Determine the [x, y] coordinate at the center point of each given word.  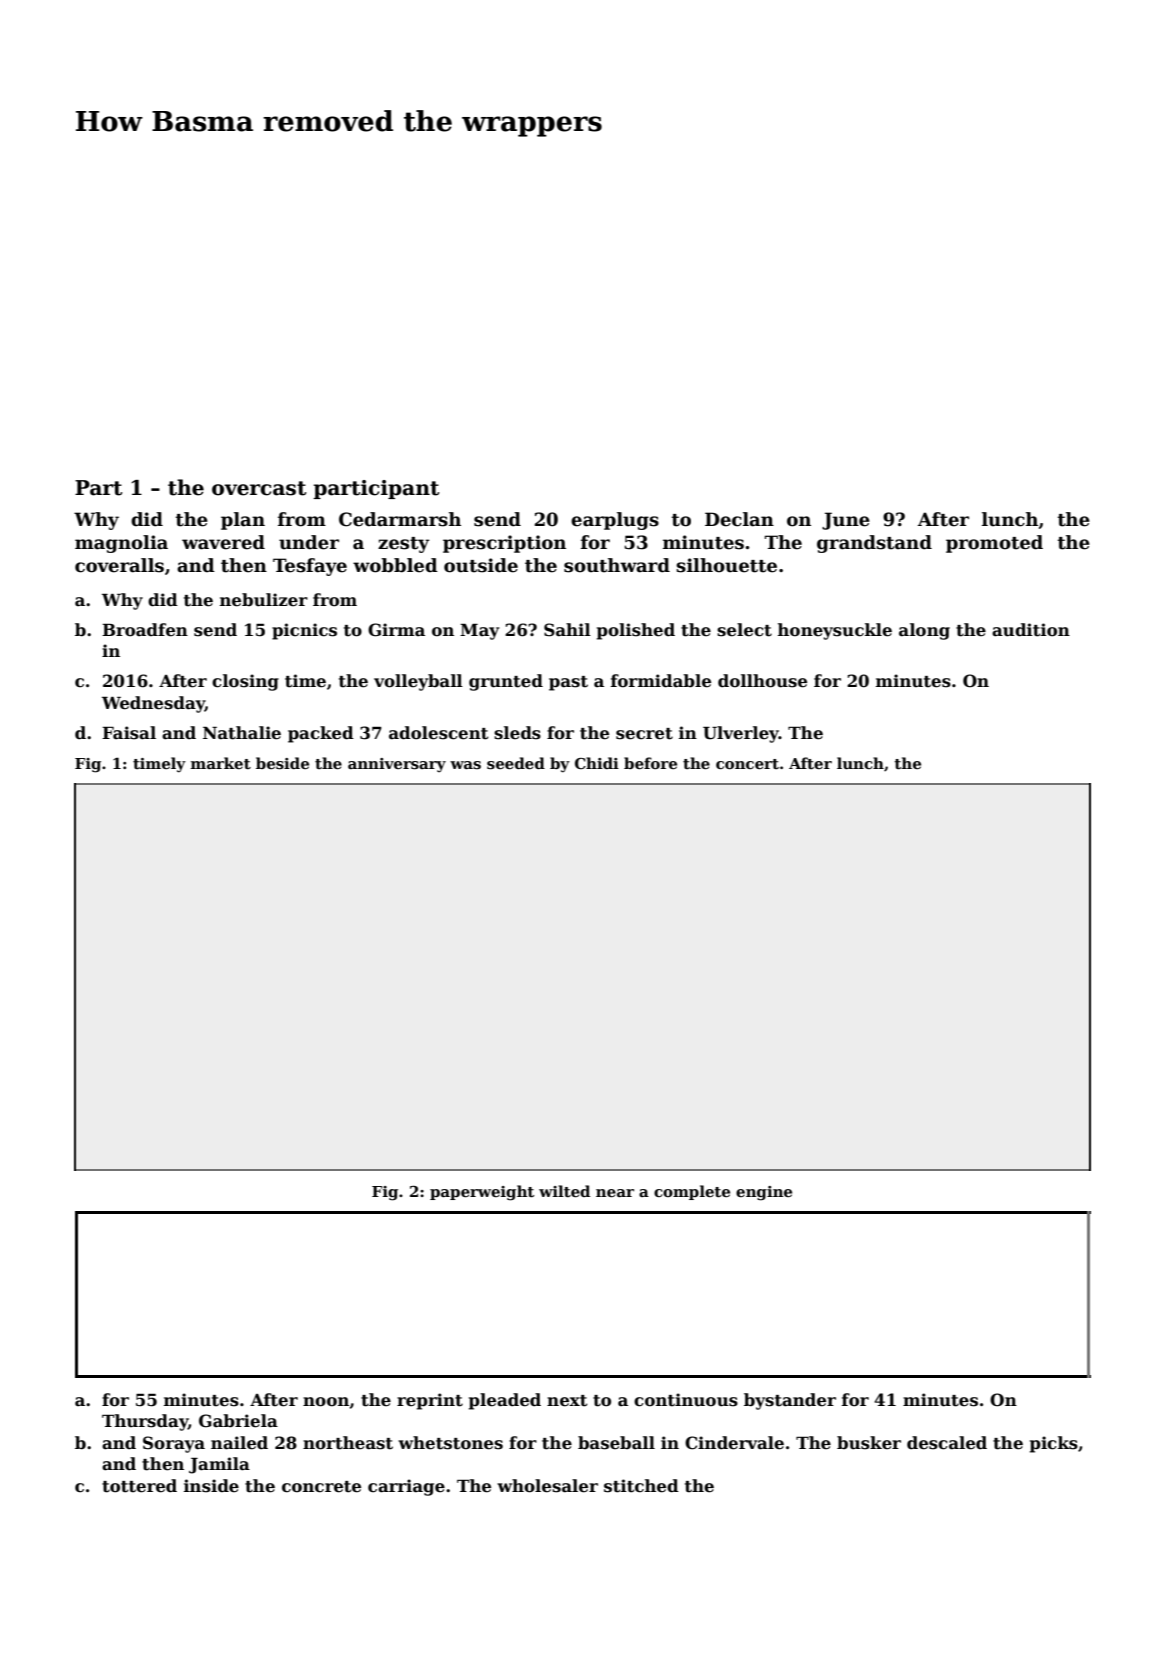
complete [692, 1192]
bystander [790, 1401]
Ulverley [741, 734]
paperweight [482, 1193]
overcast [259, 488]
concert [747, 764]
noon [326, 1402]
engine [764, 1193]
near [615, 1193]
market [221, 763]
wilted [564, 1191]
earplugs [615, 521]
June [846, 521]
